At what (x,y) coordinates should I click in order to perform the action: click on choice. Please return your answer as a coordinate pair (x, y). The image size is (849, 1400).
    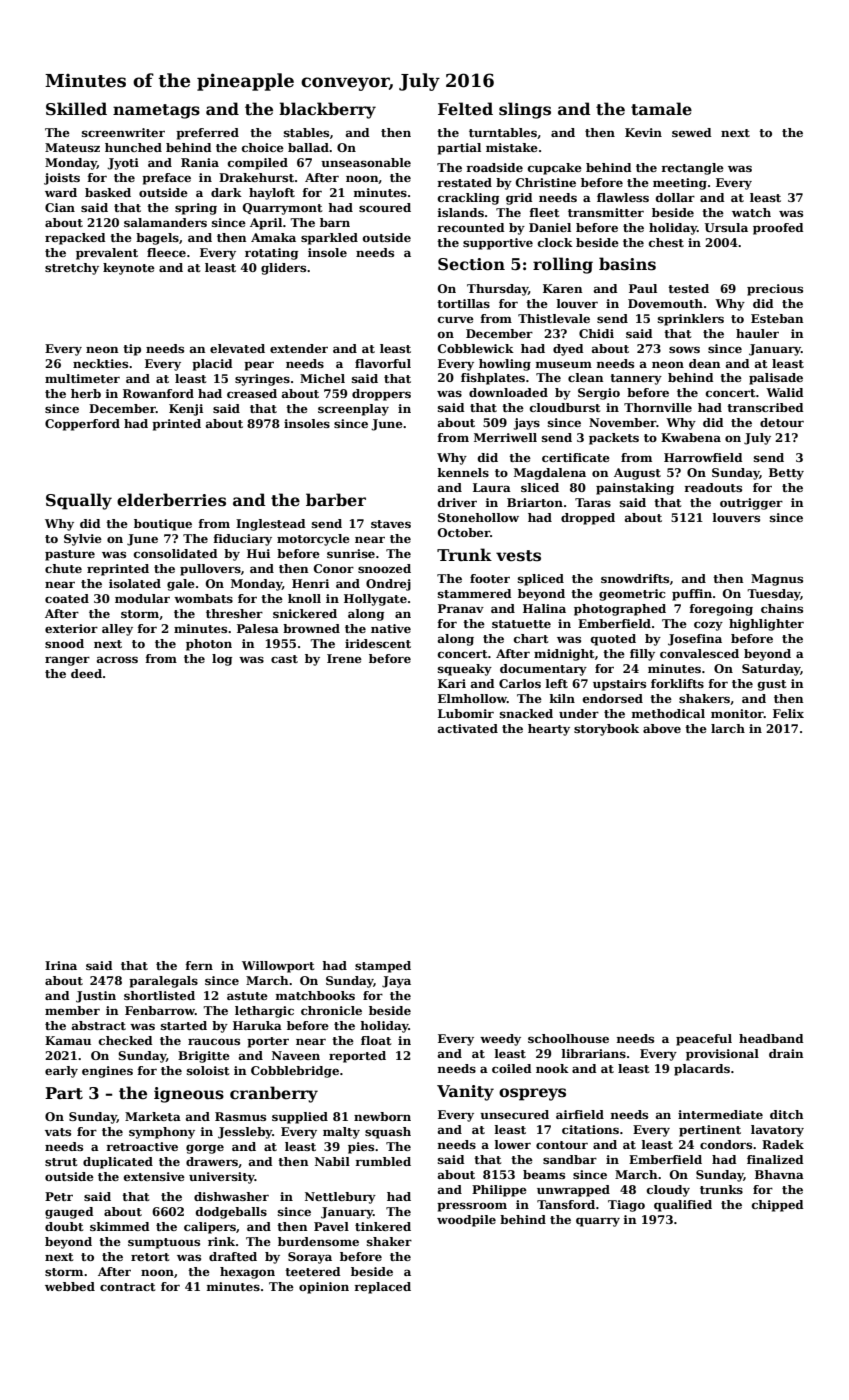
    Looking at the image, I should click on (263, 147).
